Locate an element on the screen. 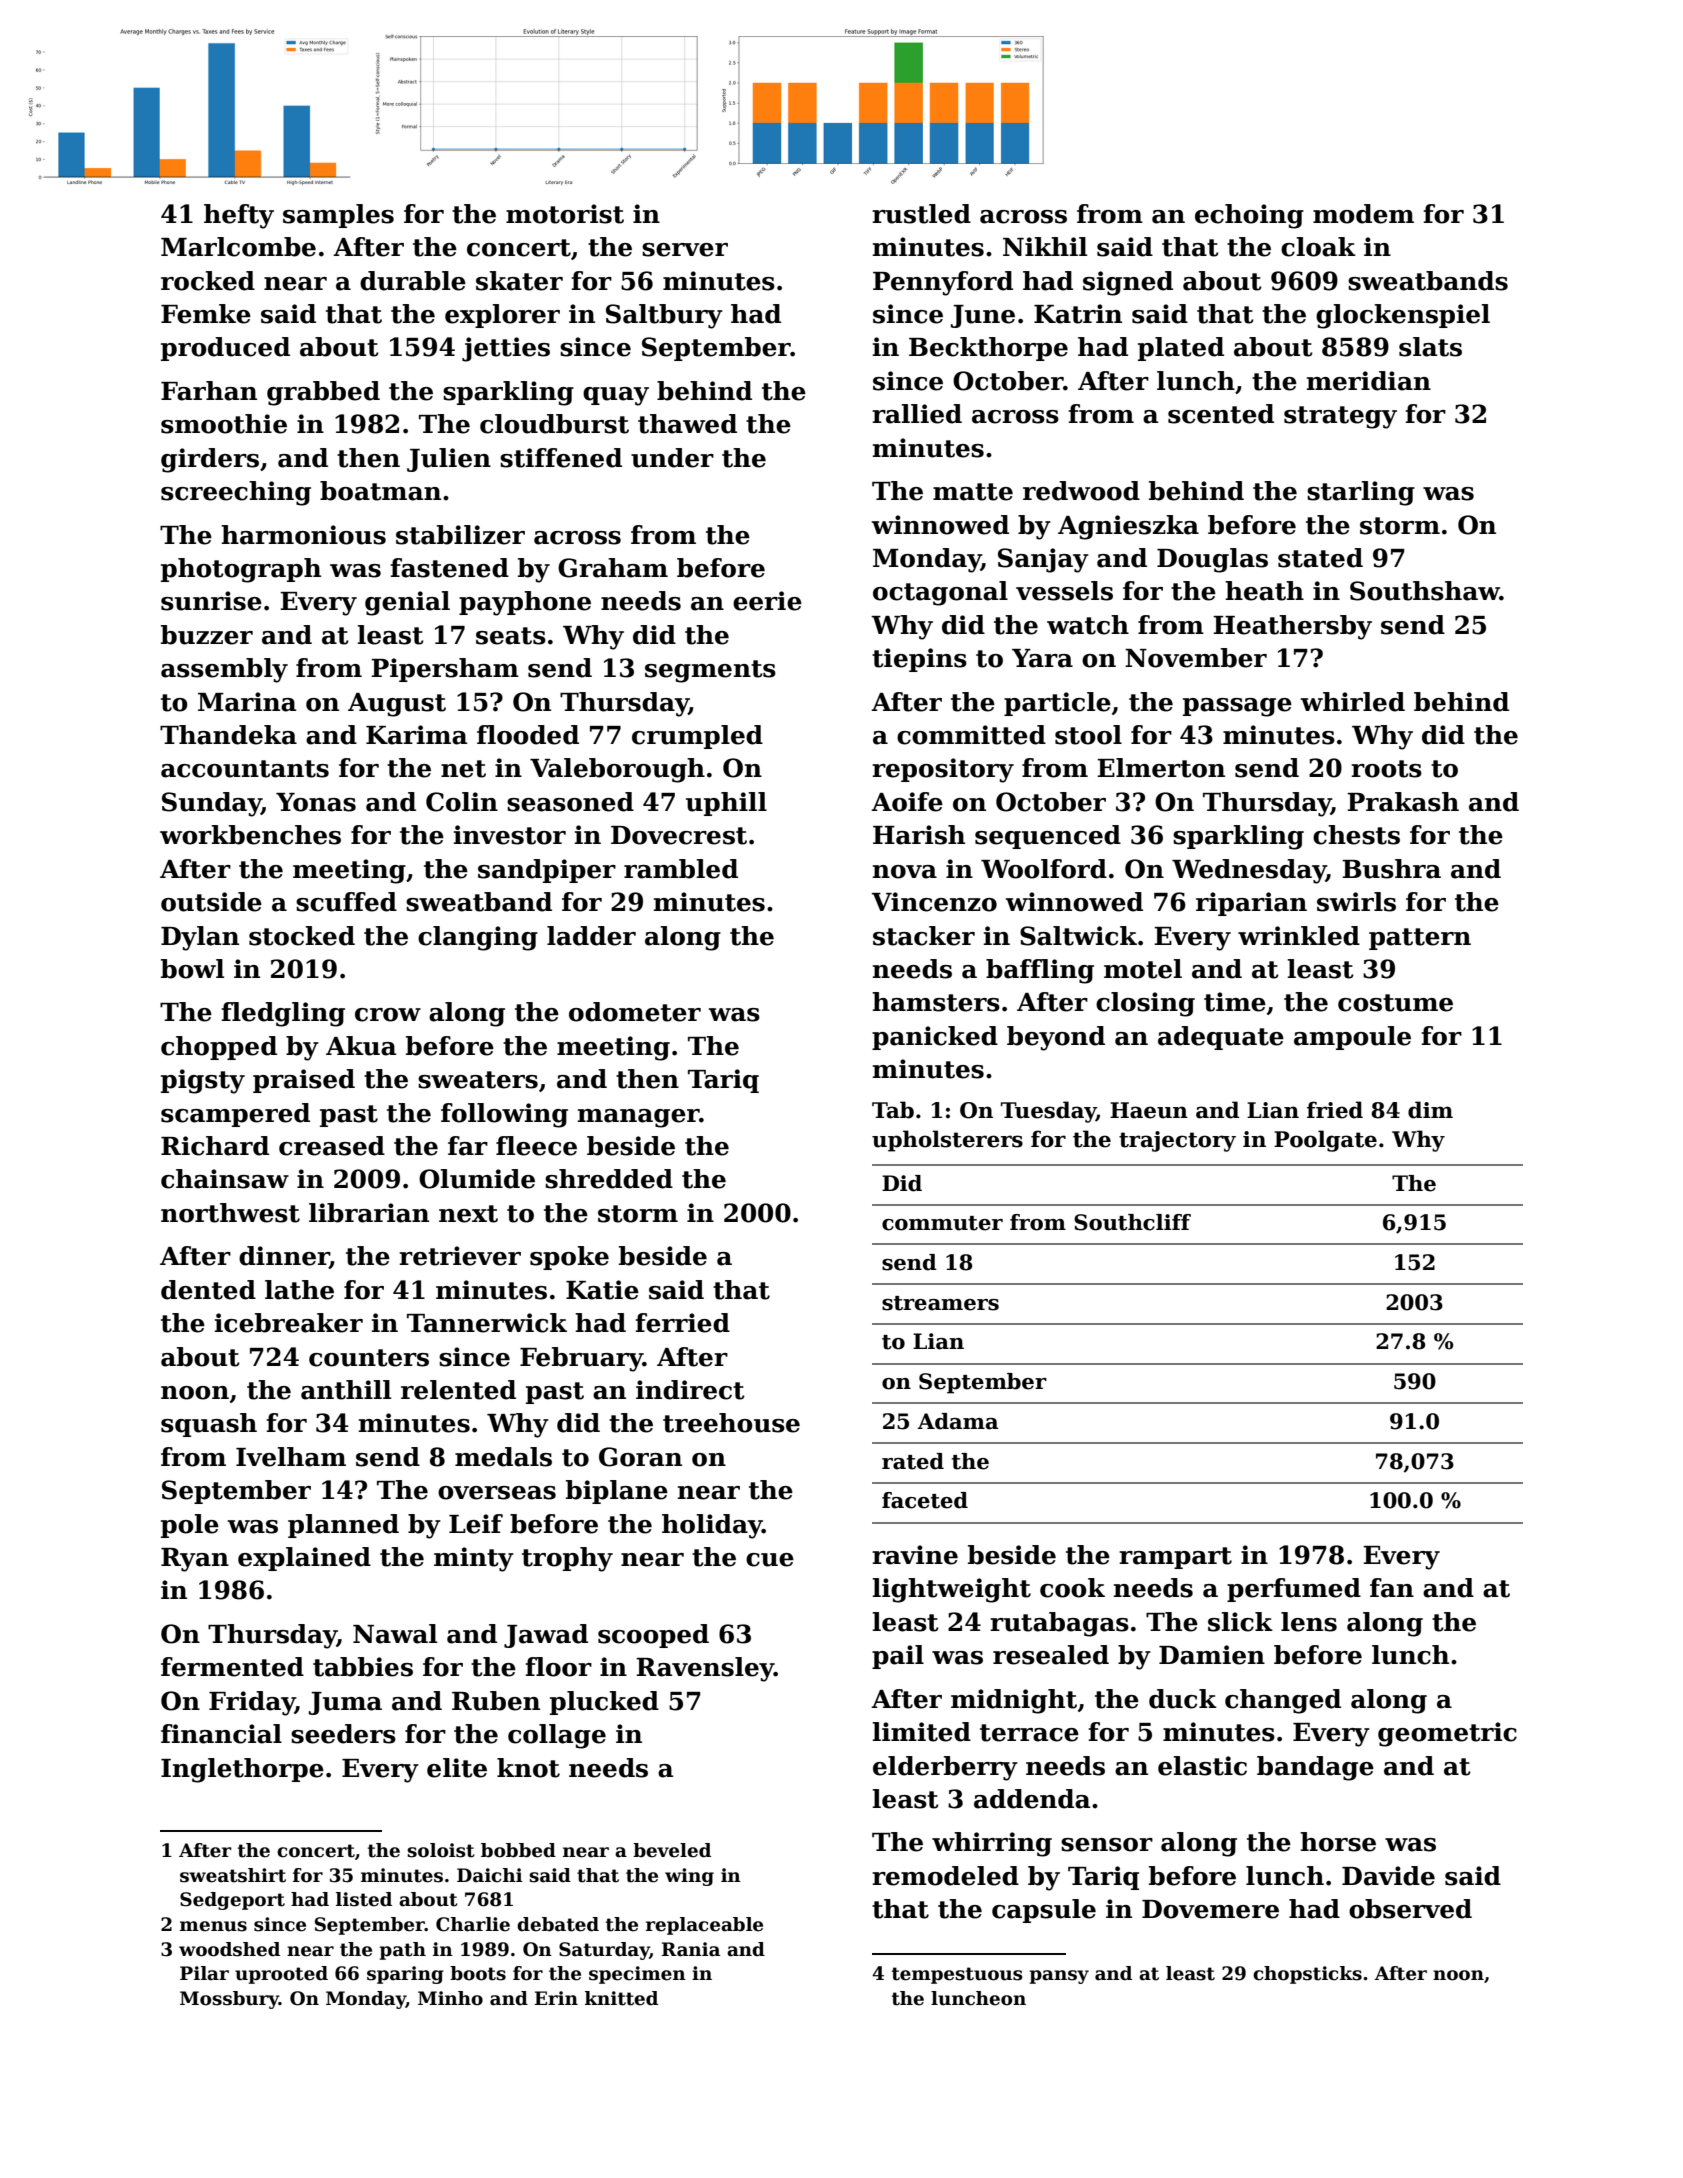 This screenshot has width=1683, height=2178. rampart is located at coordinates (1175, 1558).
